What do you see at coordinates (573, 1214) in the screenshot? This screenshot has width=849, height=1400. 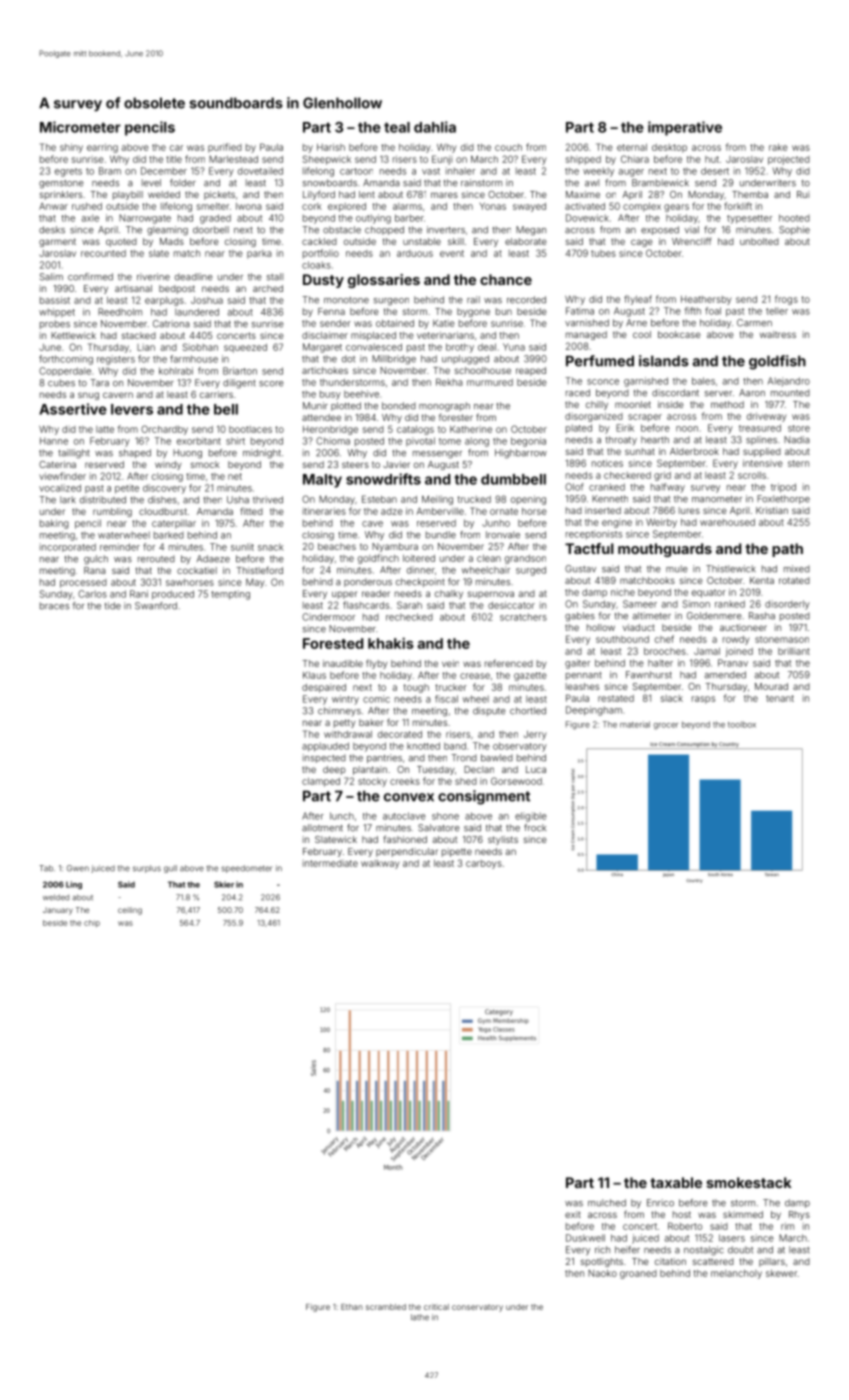 I see `exit` at bounding box center [573, 1214].
